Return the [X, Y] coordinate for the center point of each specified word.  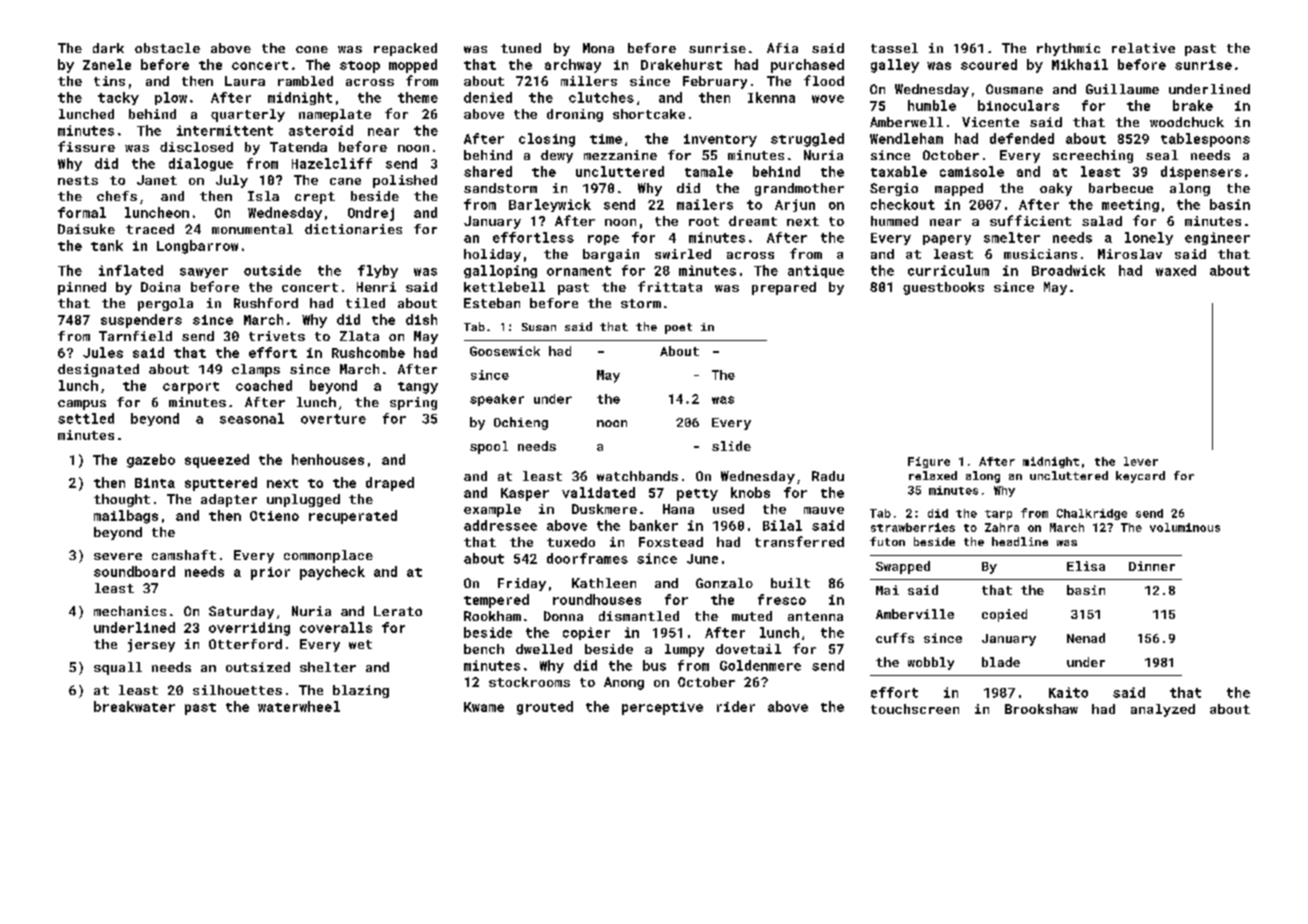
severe [118, 556]
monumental [252, 229]
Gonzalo [724, 583]
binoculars [1018, 105]
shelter [328, 667]
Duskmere [604, 509]
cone [312, 49]
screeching [1093, 156]
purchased [807, 66]
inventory [720, 140]
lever [1141, 461]
